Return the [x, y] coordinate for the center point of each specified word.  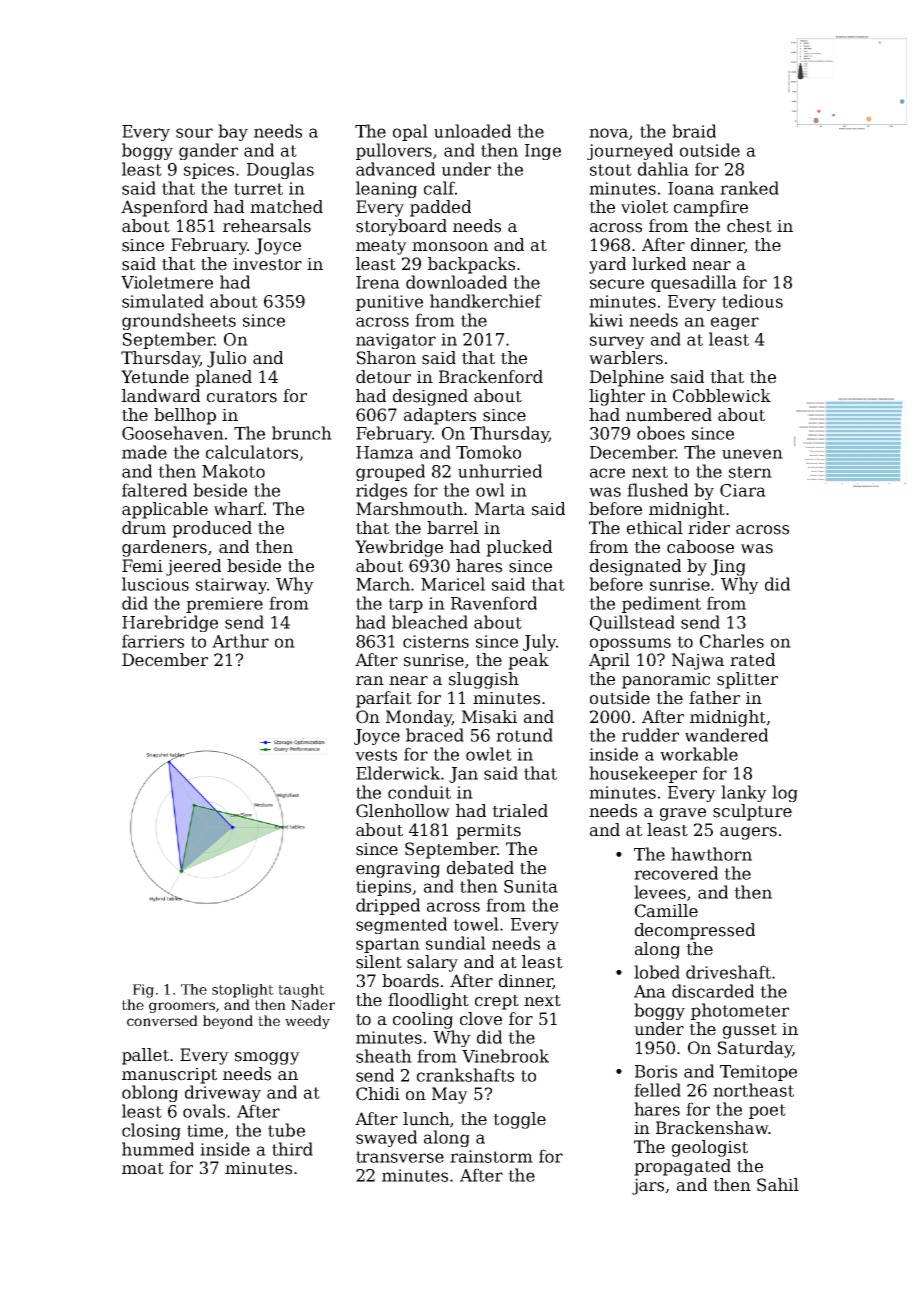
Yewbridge [399, 548]
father [714, 698]
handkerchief [486, 301]
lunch [426, 1119]
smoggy [267, 1058]
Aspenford [164, 208]
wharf [239, 509]
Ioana [691, 188]
